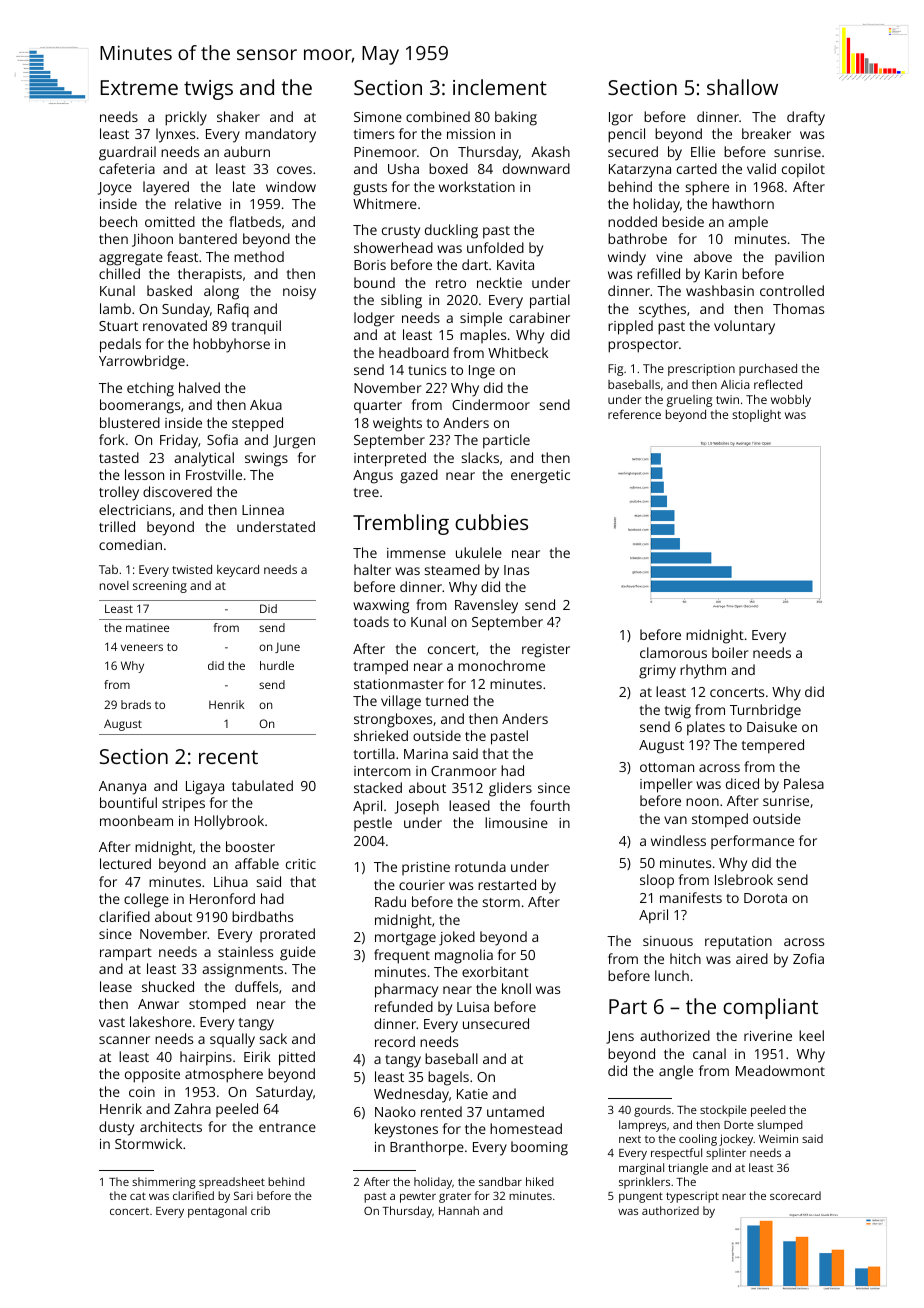 The width and height of the screenshot is (924, 1308). I want to click on twin, so click(727, 399).
